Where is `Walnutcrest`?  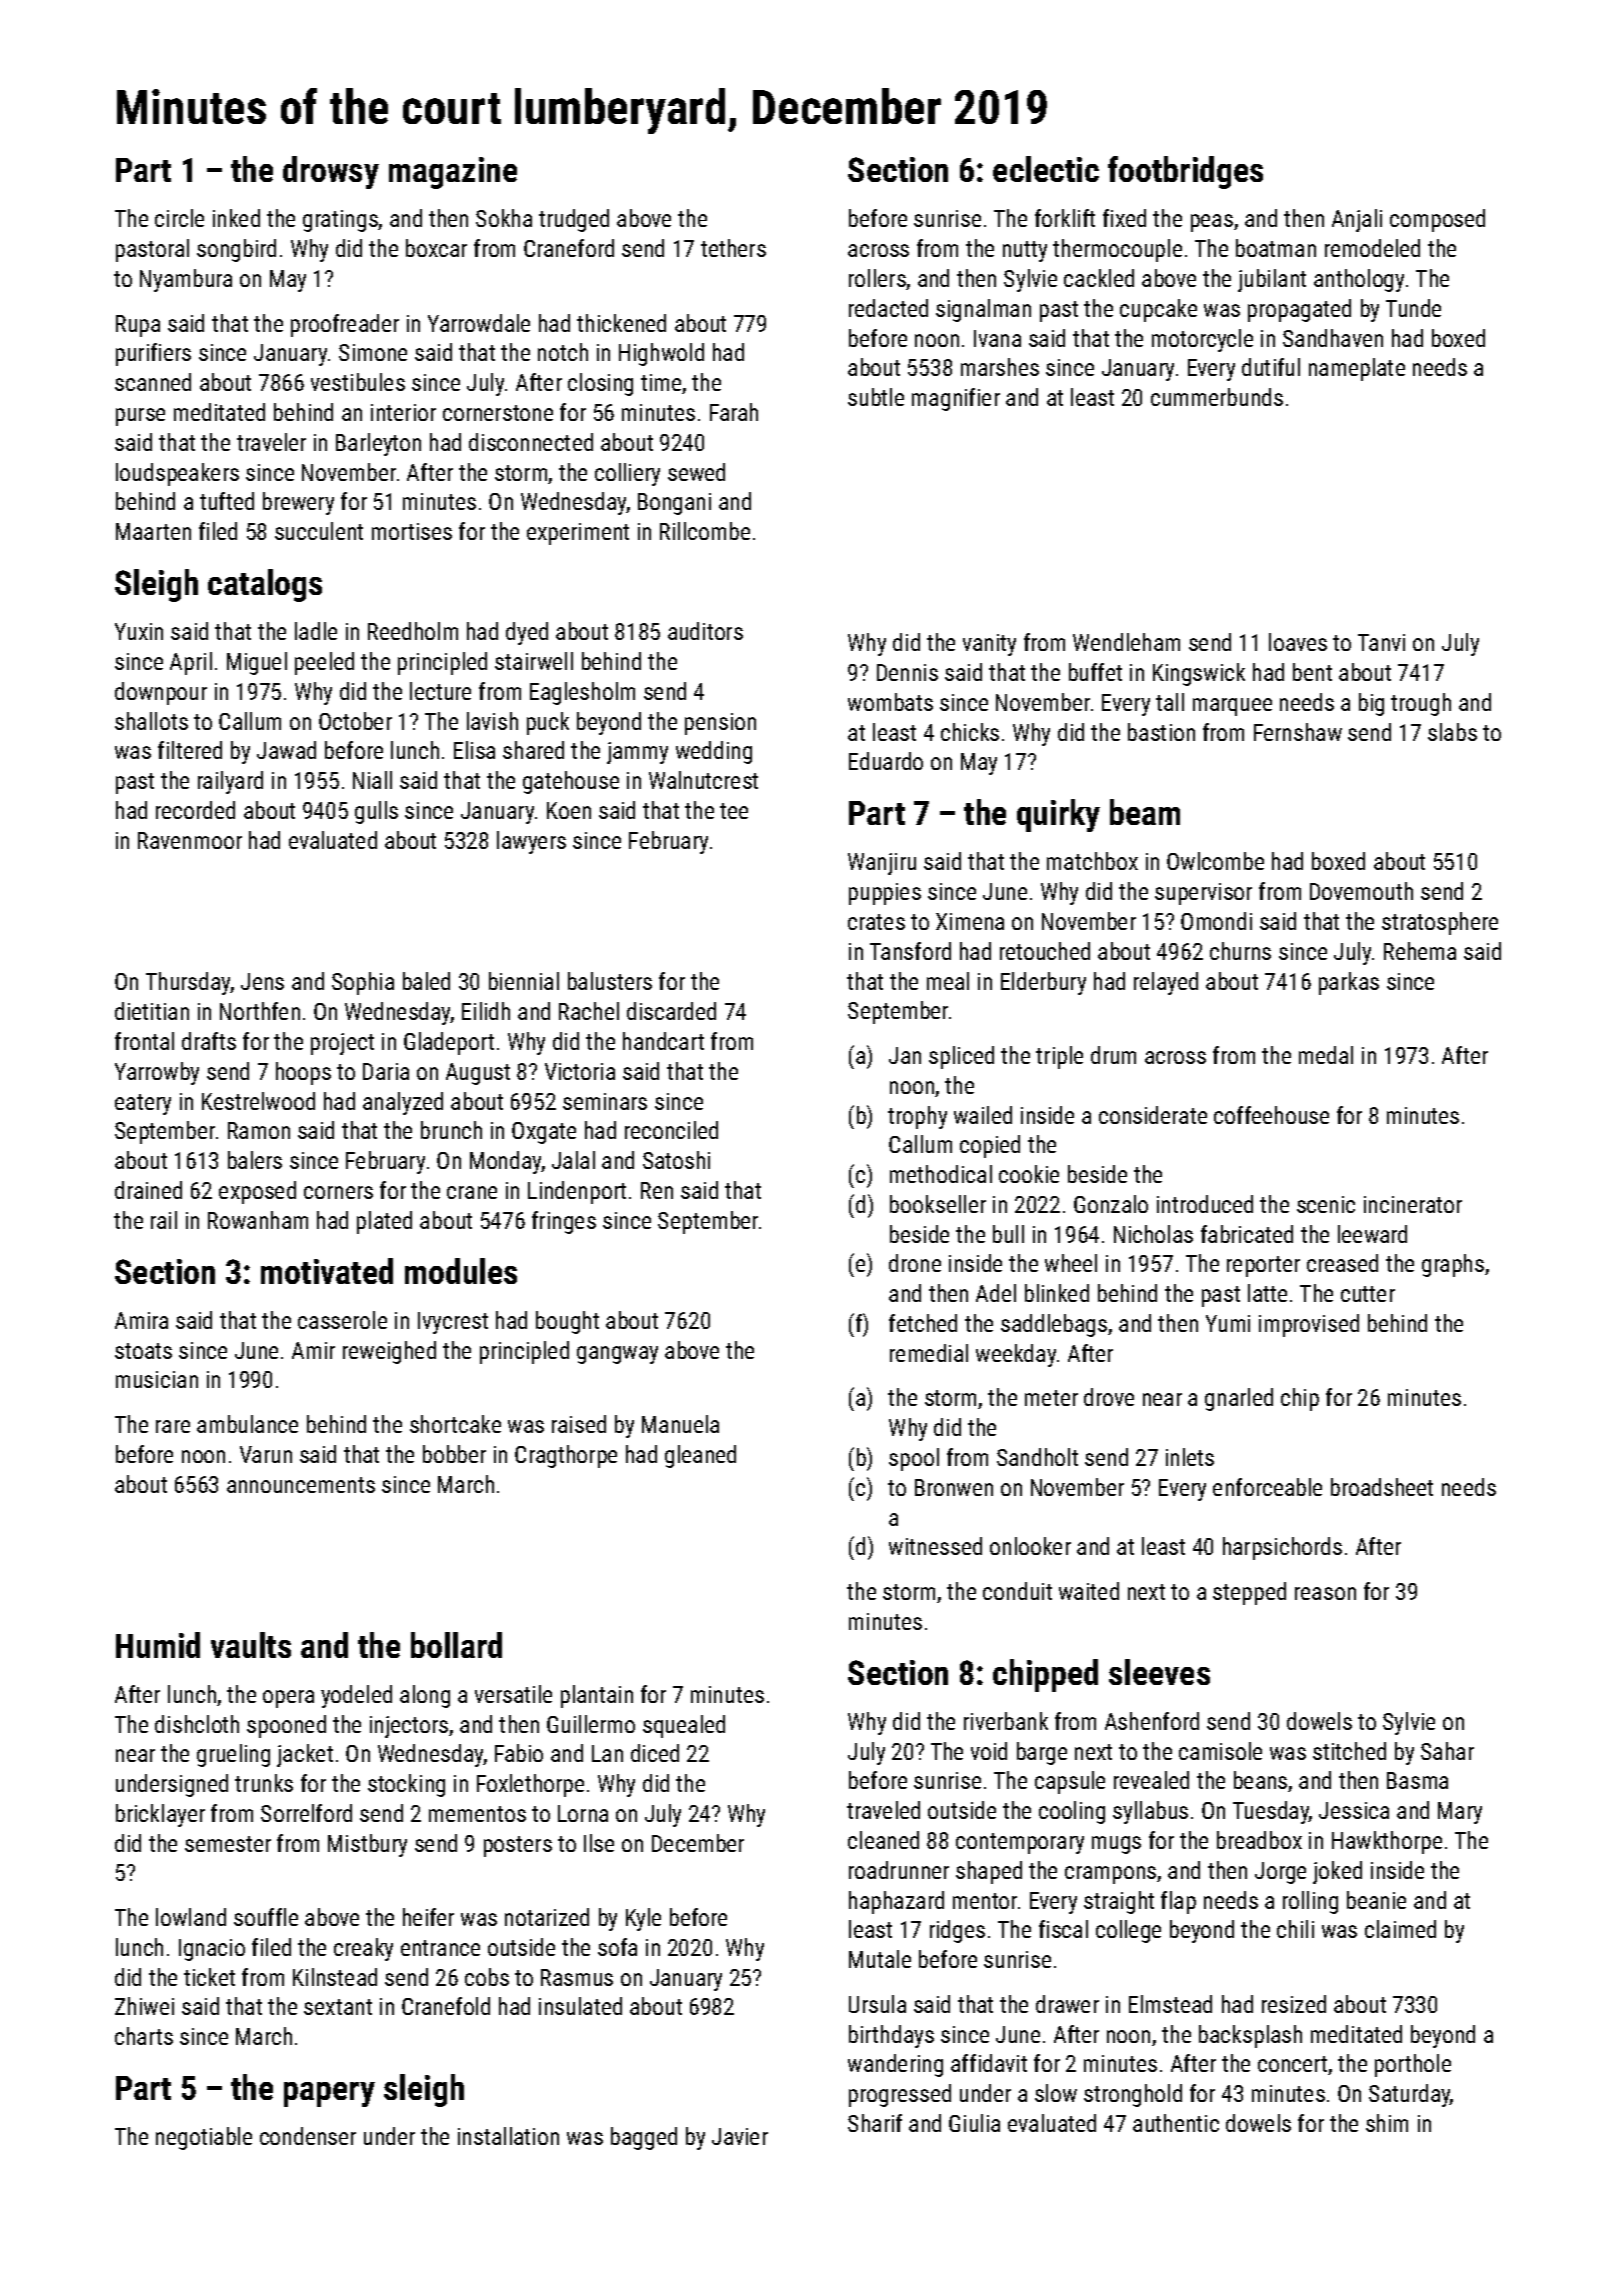 Walnutcrest is located at coordinates (703, 780).
